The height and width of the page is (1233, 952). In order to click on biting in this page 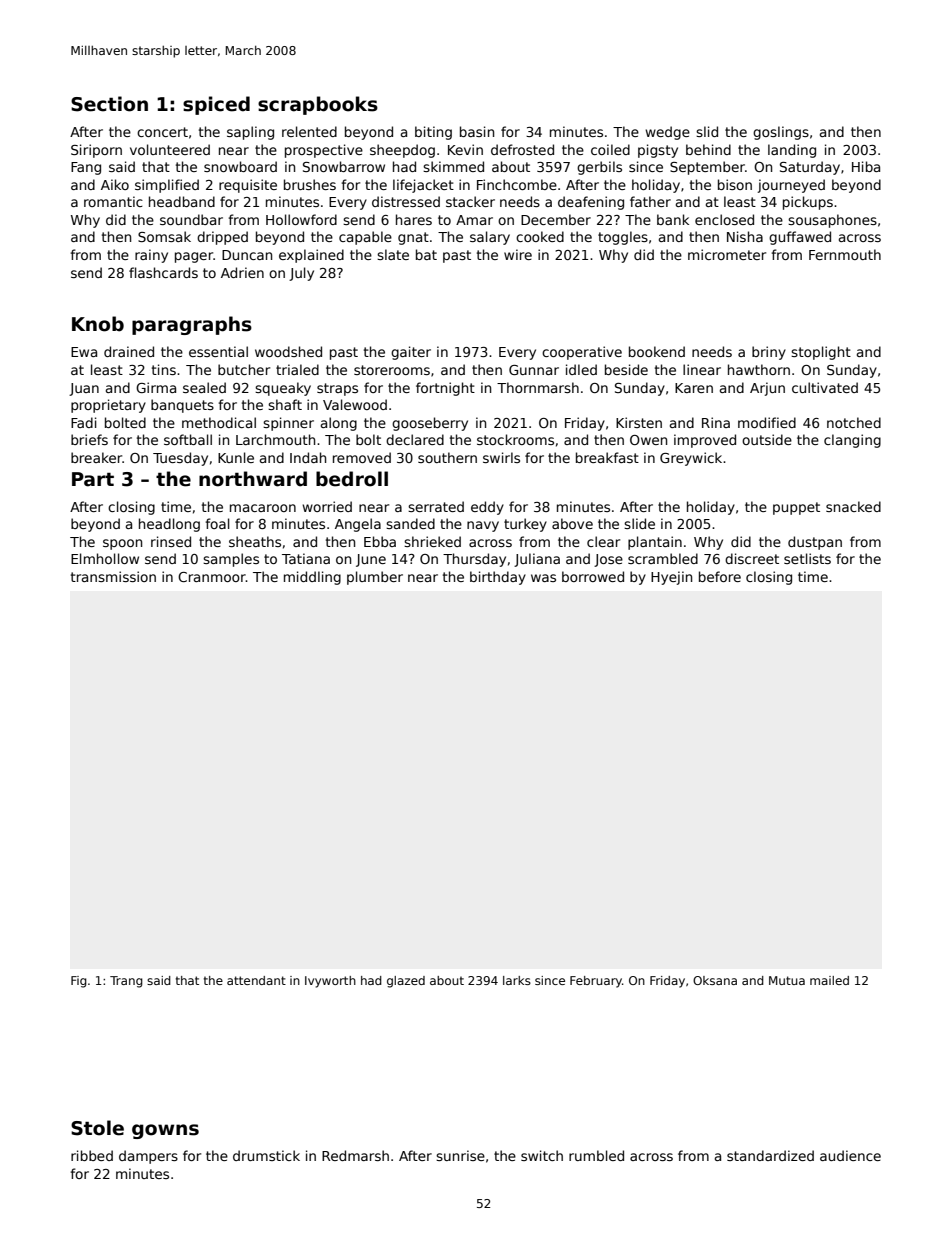, I will do `click(433, 133)`.
